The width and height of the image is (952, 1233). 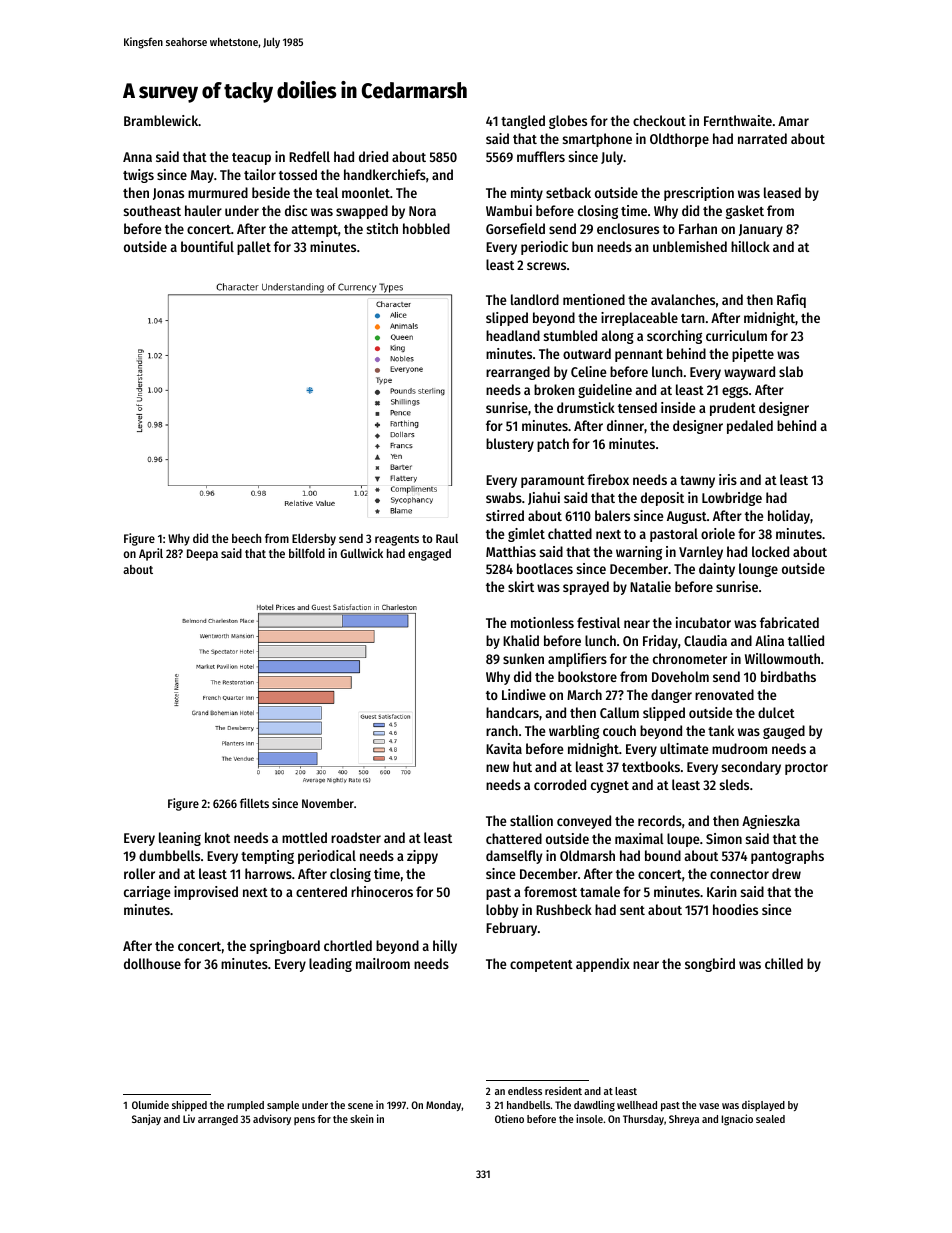 What do you see at coordinates (161, 120) in the image?
I see `Bramblewick` at bounding box center [161, 120].
